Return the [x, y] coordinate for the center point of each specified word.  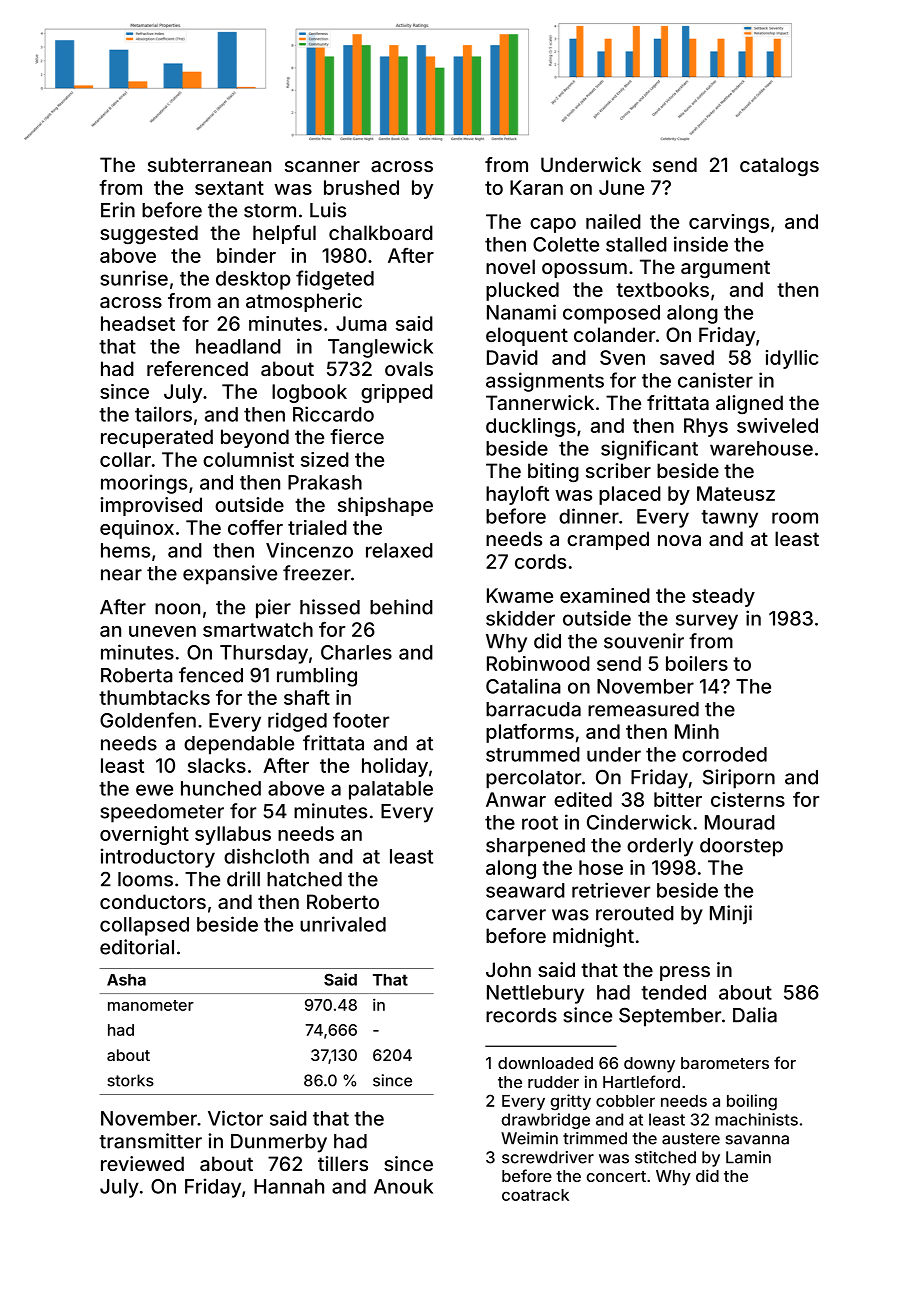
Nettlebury [535, 994]
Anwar [516, 799]
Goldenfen [148, 720]
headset [138, 323]
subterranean [209, 164]
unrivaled [343, 924]
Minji [731, 915]
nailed [613, 221]
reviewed [142, 1163]
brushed [361, 187]
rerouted [635, 913]
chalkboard [381, 232]
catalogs [779, 166]
